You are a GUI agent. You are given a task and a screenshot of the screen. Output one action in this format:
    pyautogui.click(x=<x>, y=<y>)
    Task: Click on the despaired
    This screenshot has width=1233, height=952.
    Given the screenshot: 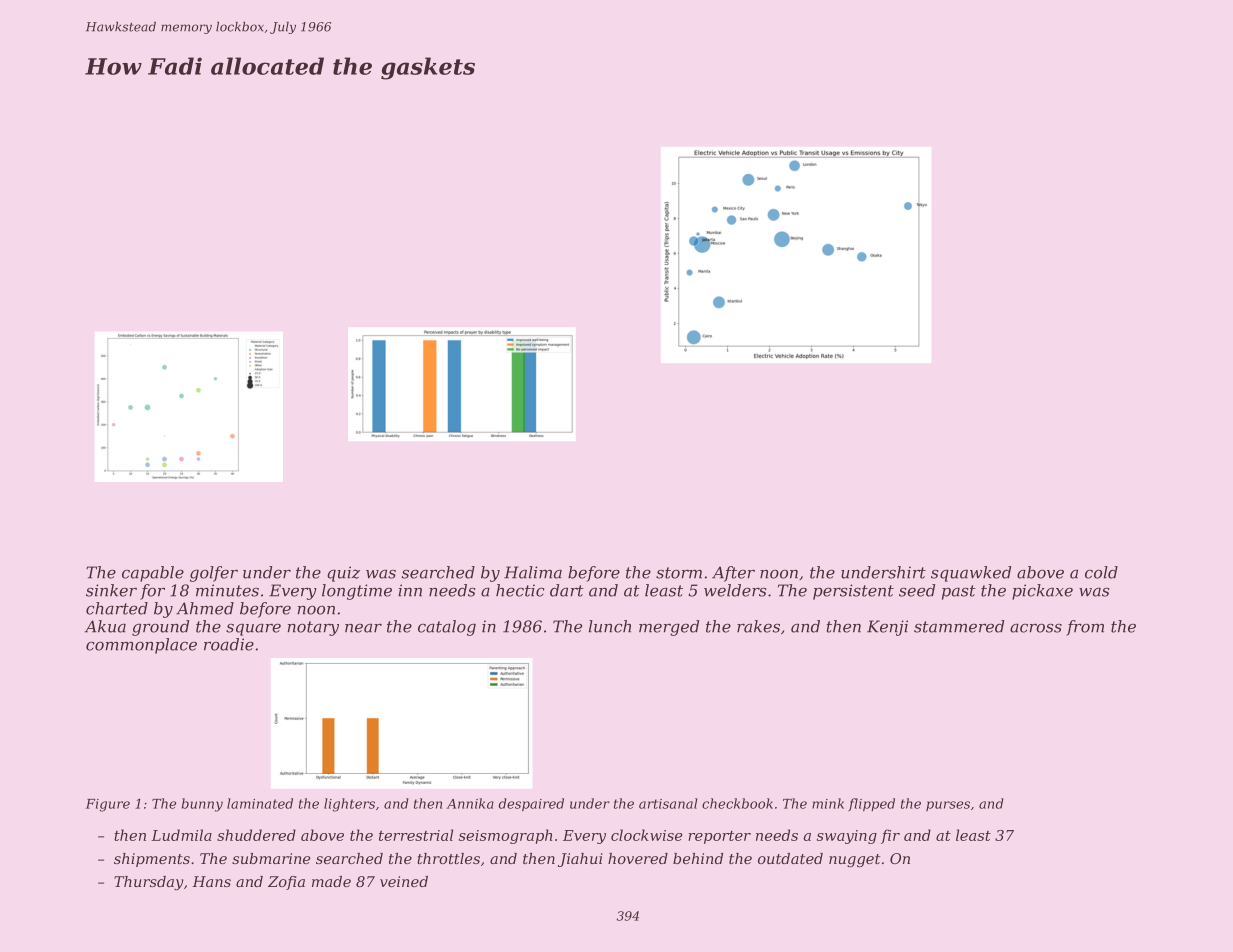 What is the action you would take?
    pyautogui.click(x=531, y=804)
